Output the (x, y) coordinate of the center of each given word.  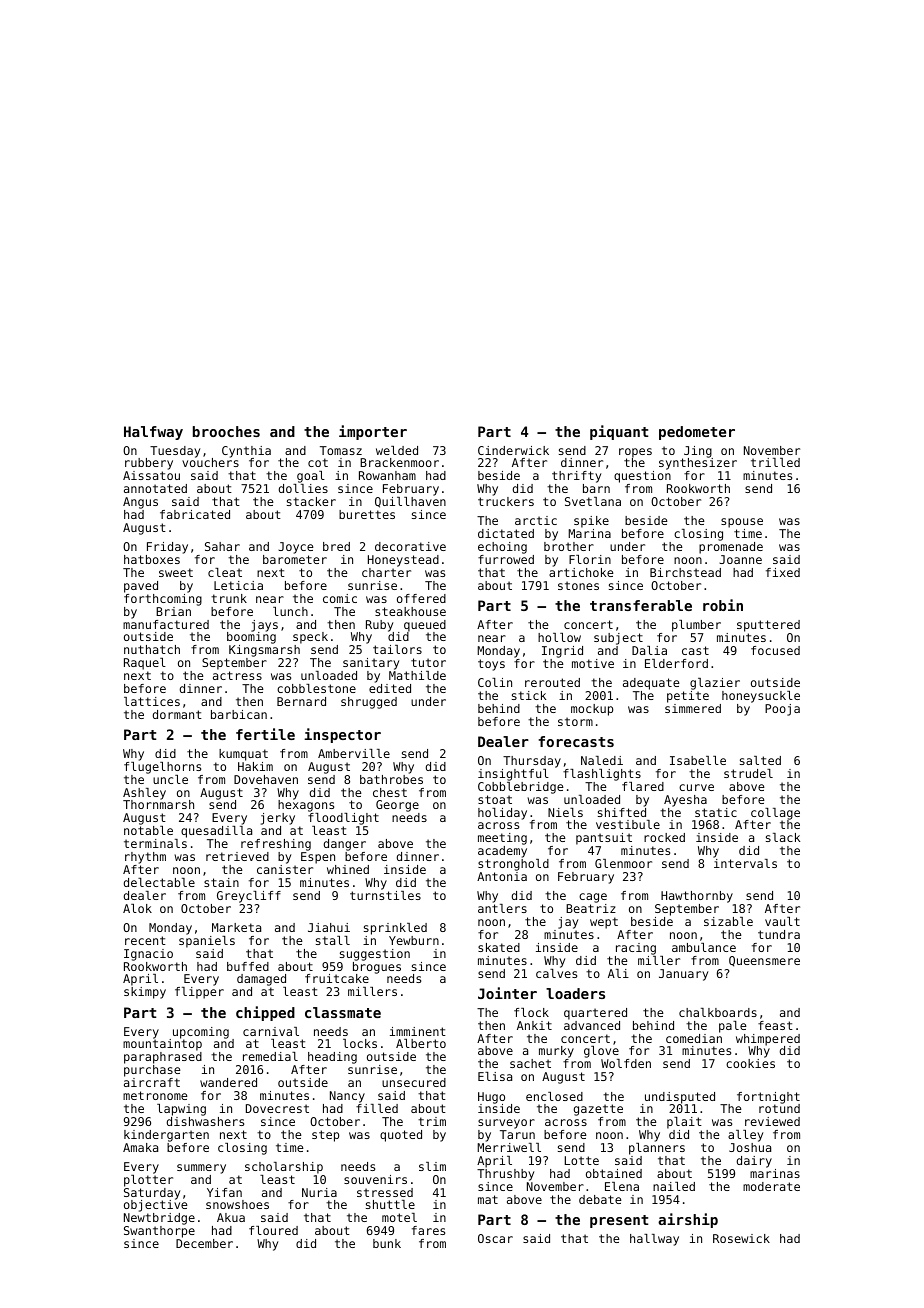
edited (390, 688)
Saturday (152, 1194)
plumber (696, 626)
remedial (270, 1056)
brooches (226, 431)
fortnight (768, 1098)
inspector (342, 735)
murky (556, 1052)
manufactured (166, 624)
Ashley (144, 794)
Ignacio (148, 955)
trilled (775, 462)
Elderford (676, 663)
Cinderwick (513, 450)
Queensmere (764, 961)
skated (499, 947)
